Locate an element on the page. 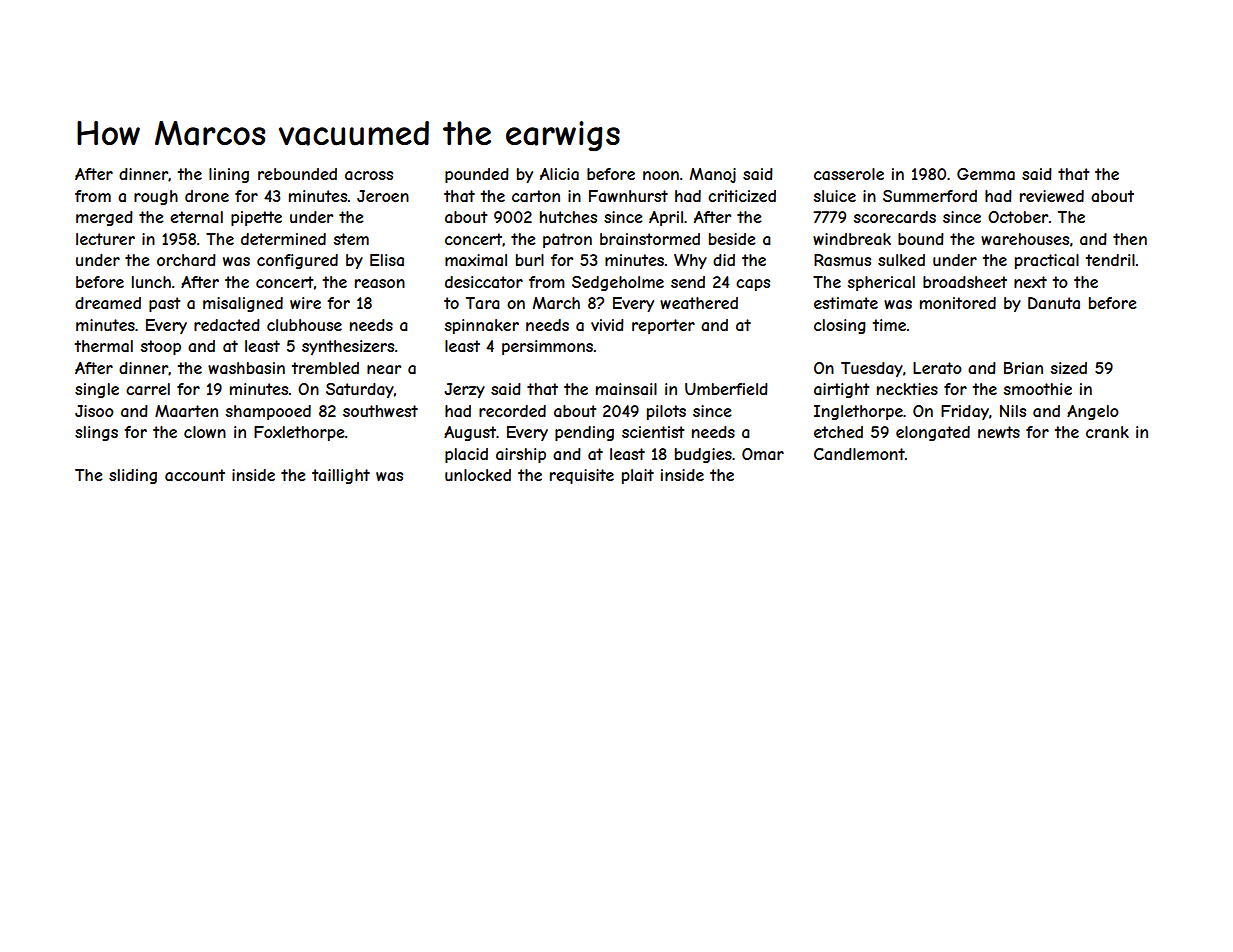  Danuta is located at coordinates (1054, 303).
